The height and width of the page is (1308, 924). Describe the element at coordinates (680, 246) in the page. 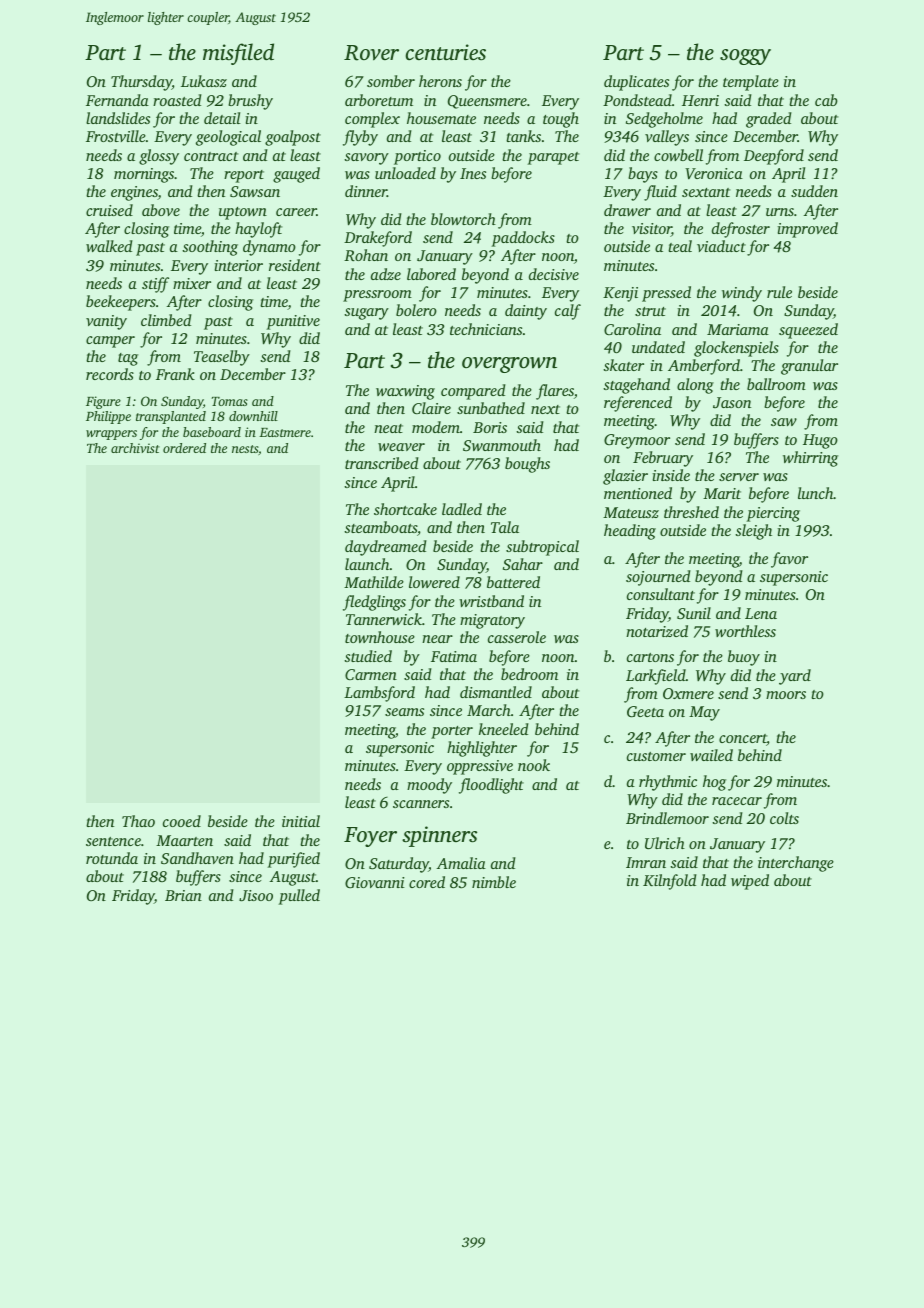

I see `teal` at that location.
